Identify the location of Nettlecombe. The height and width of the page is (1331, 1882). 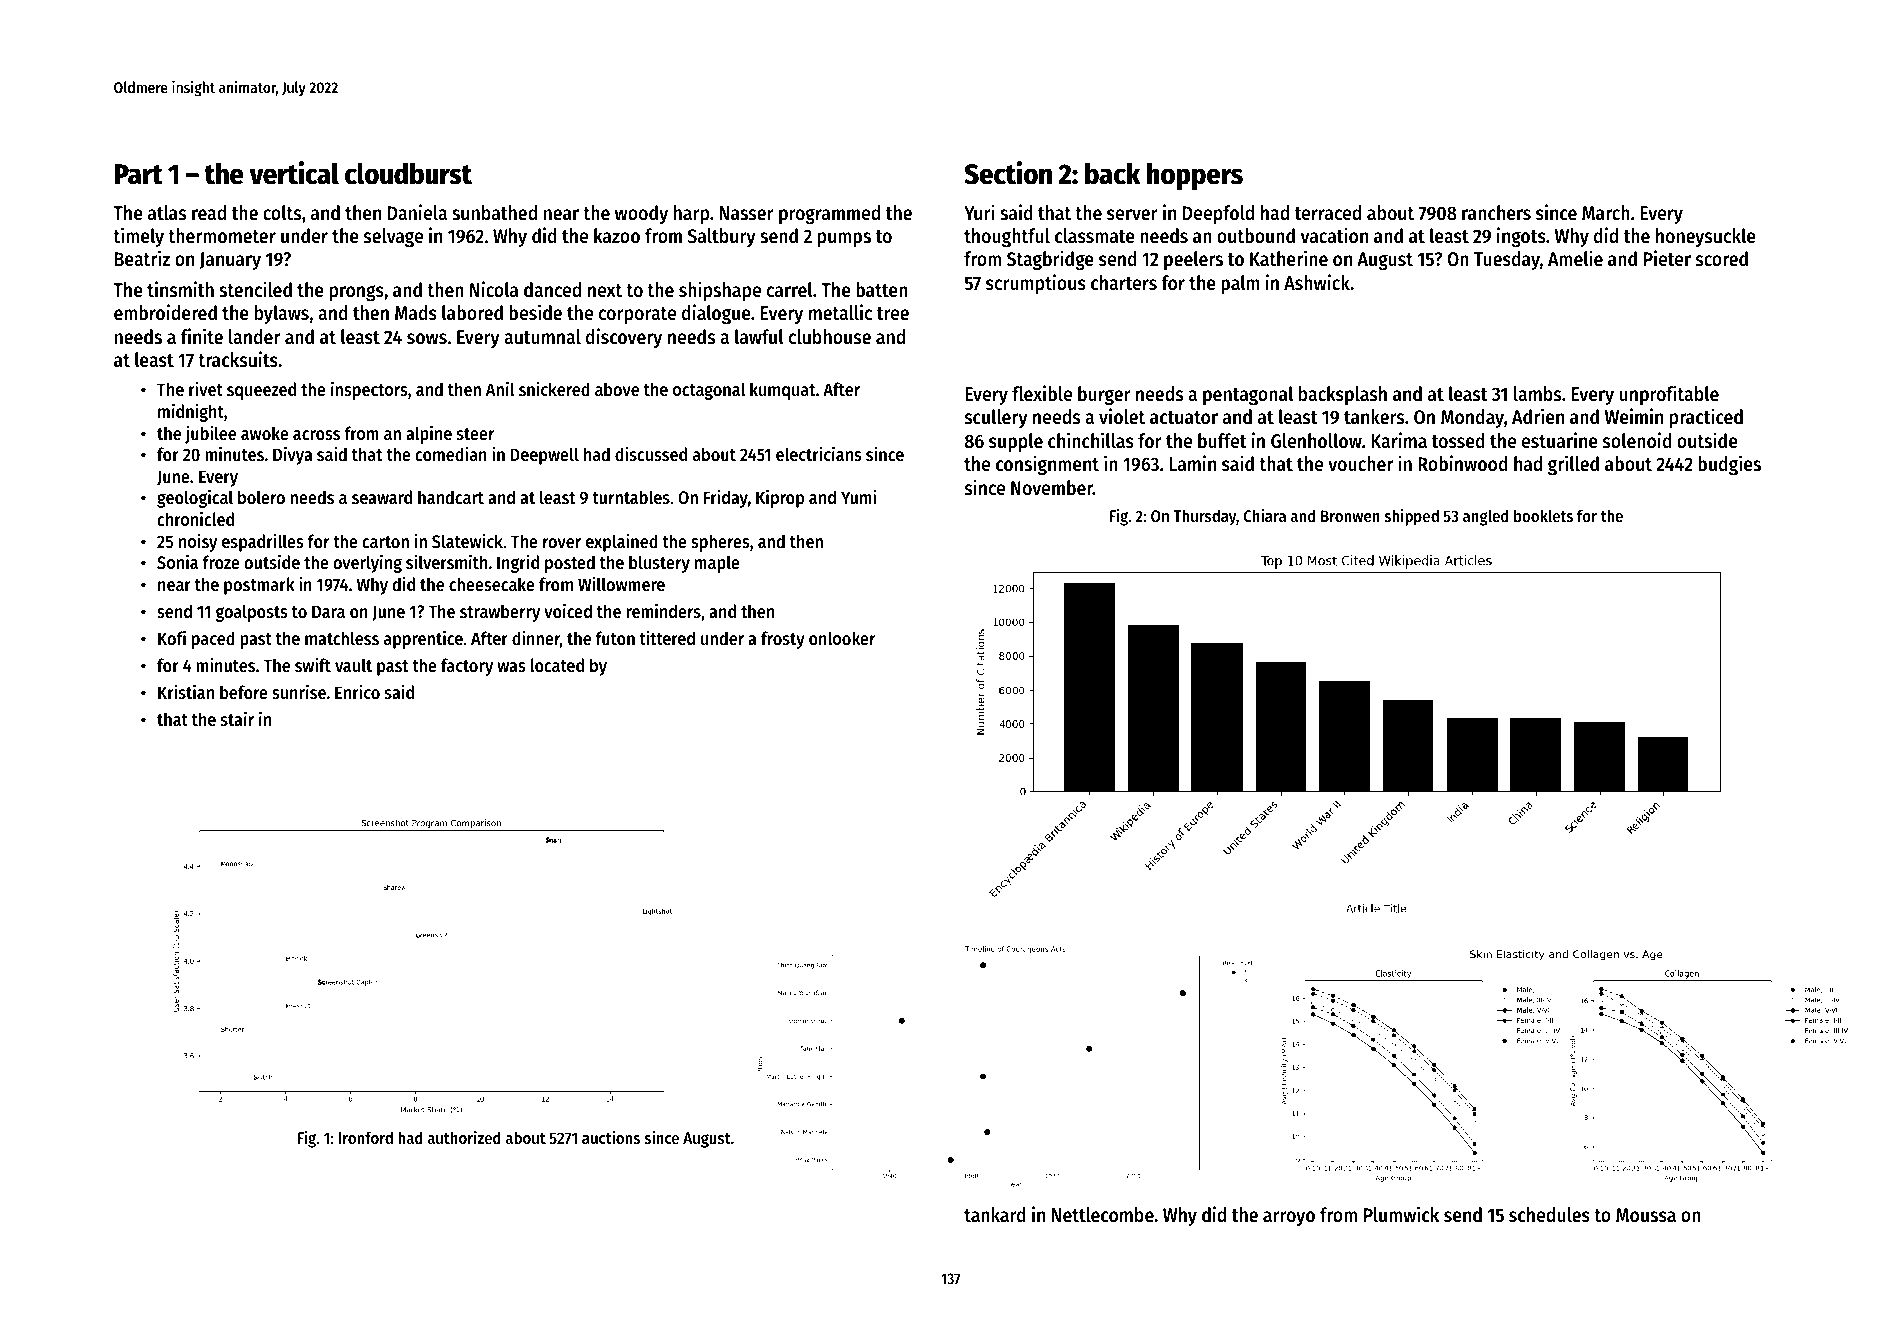
(1103, 1215).
